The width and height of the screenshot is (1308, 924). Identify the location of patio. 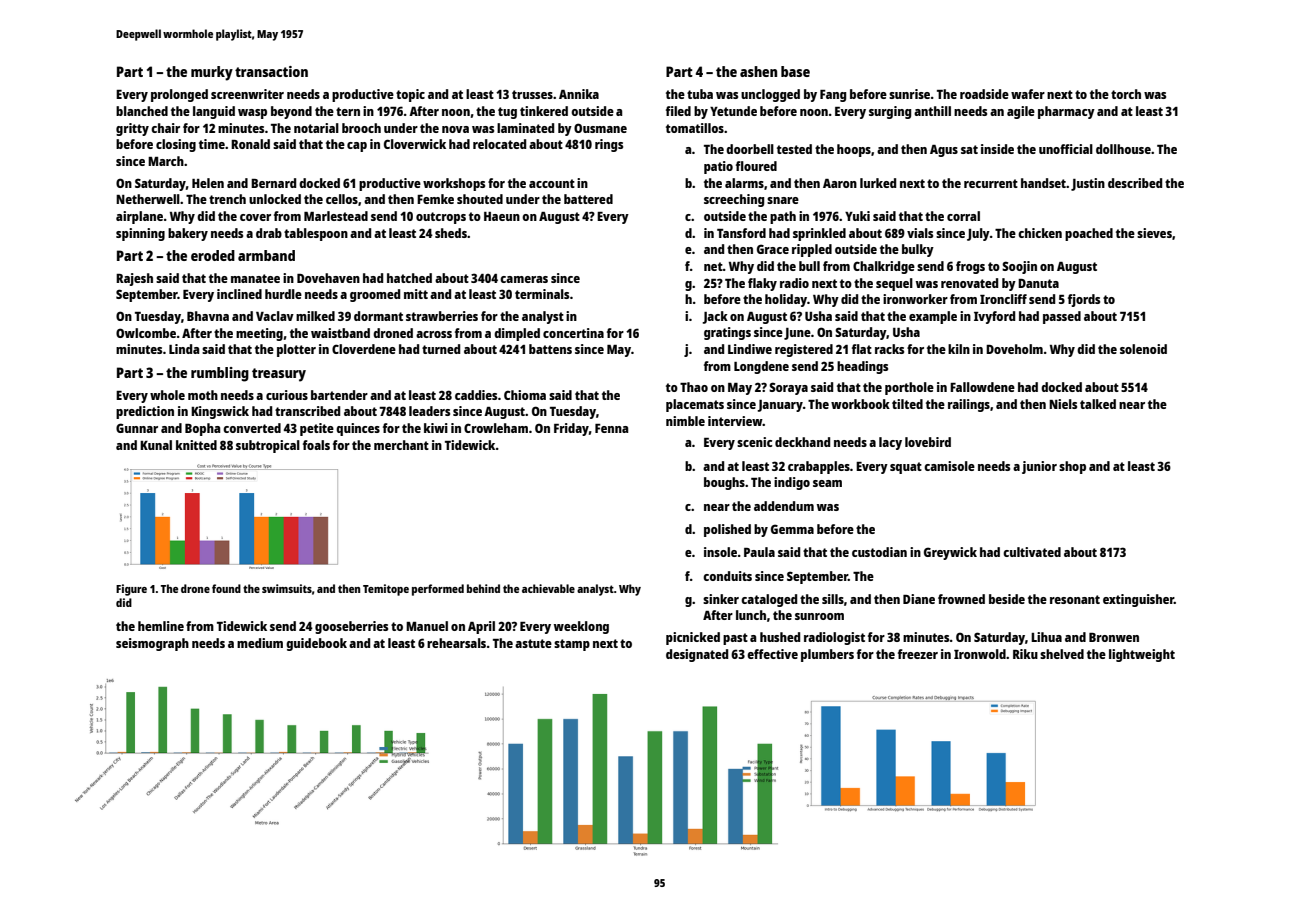
(718, 167).
